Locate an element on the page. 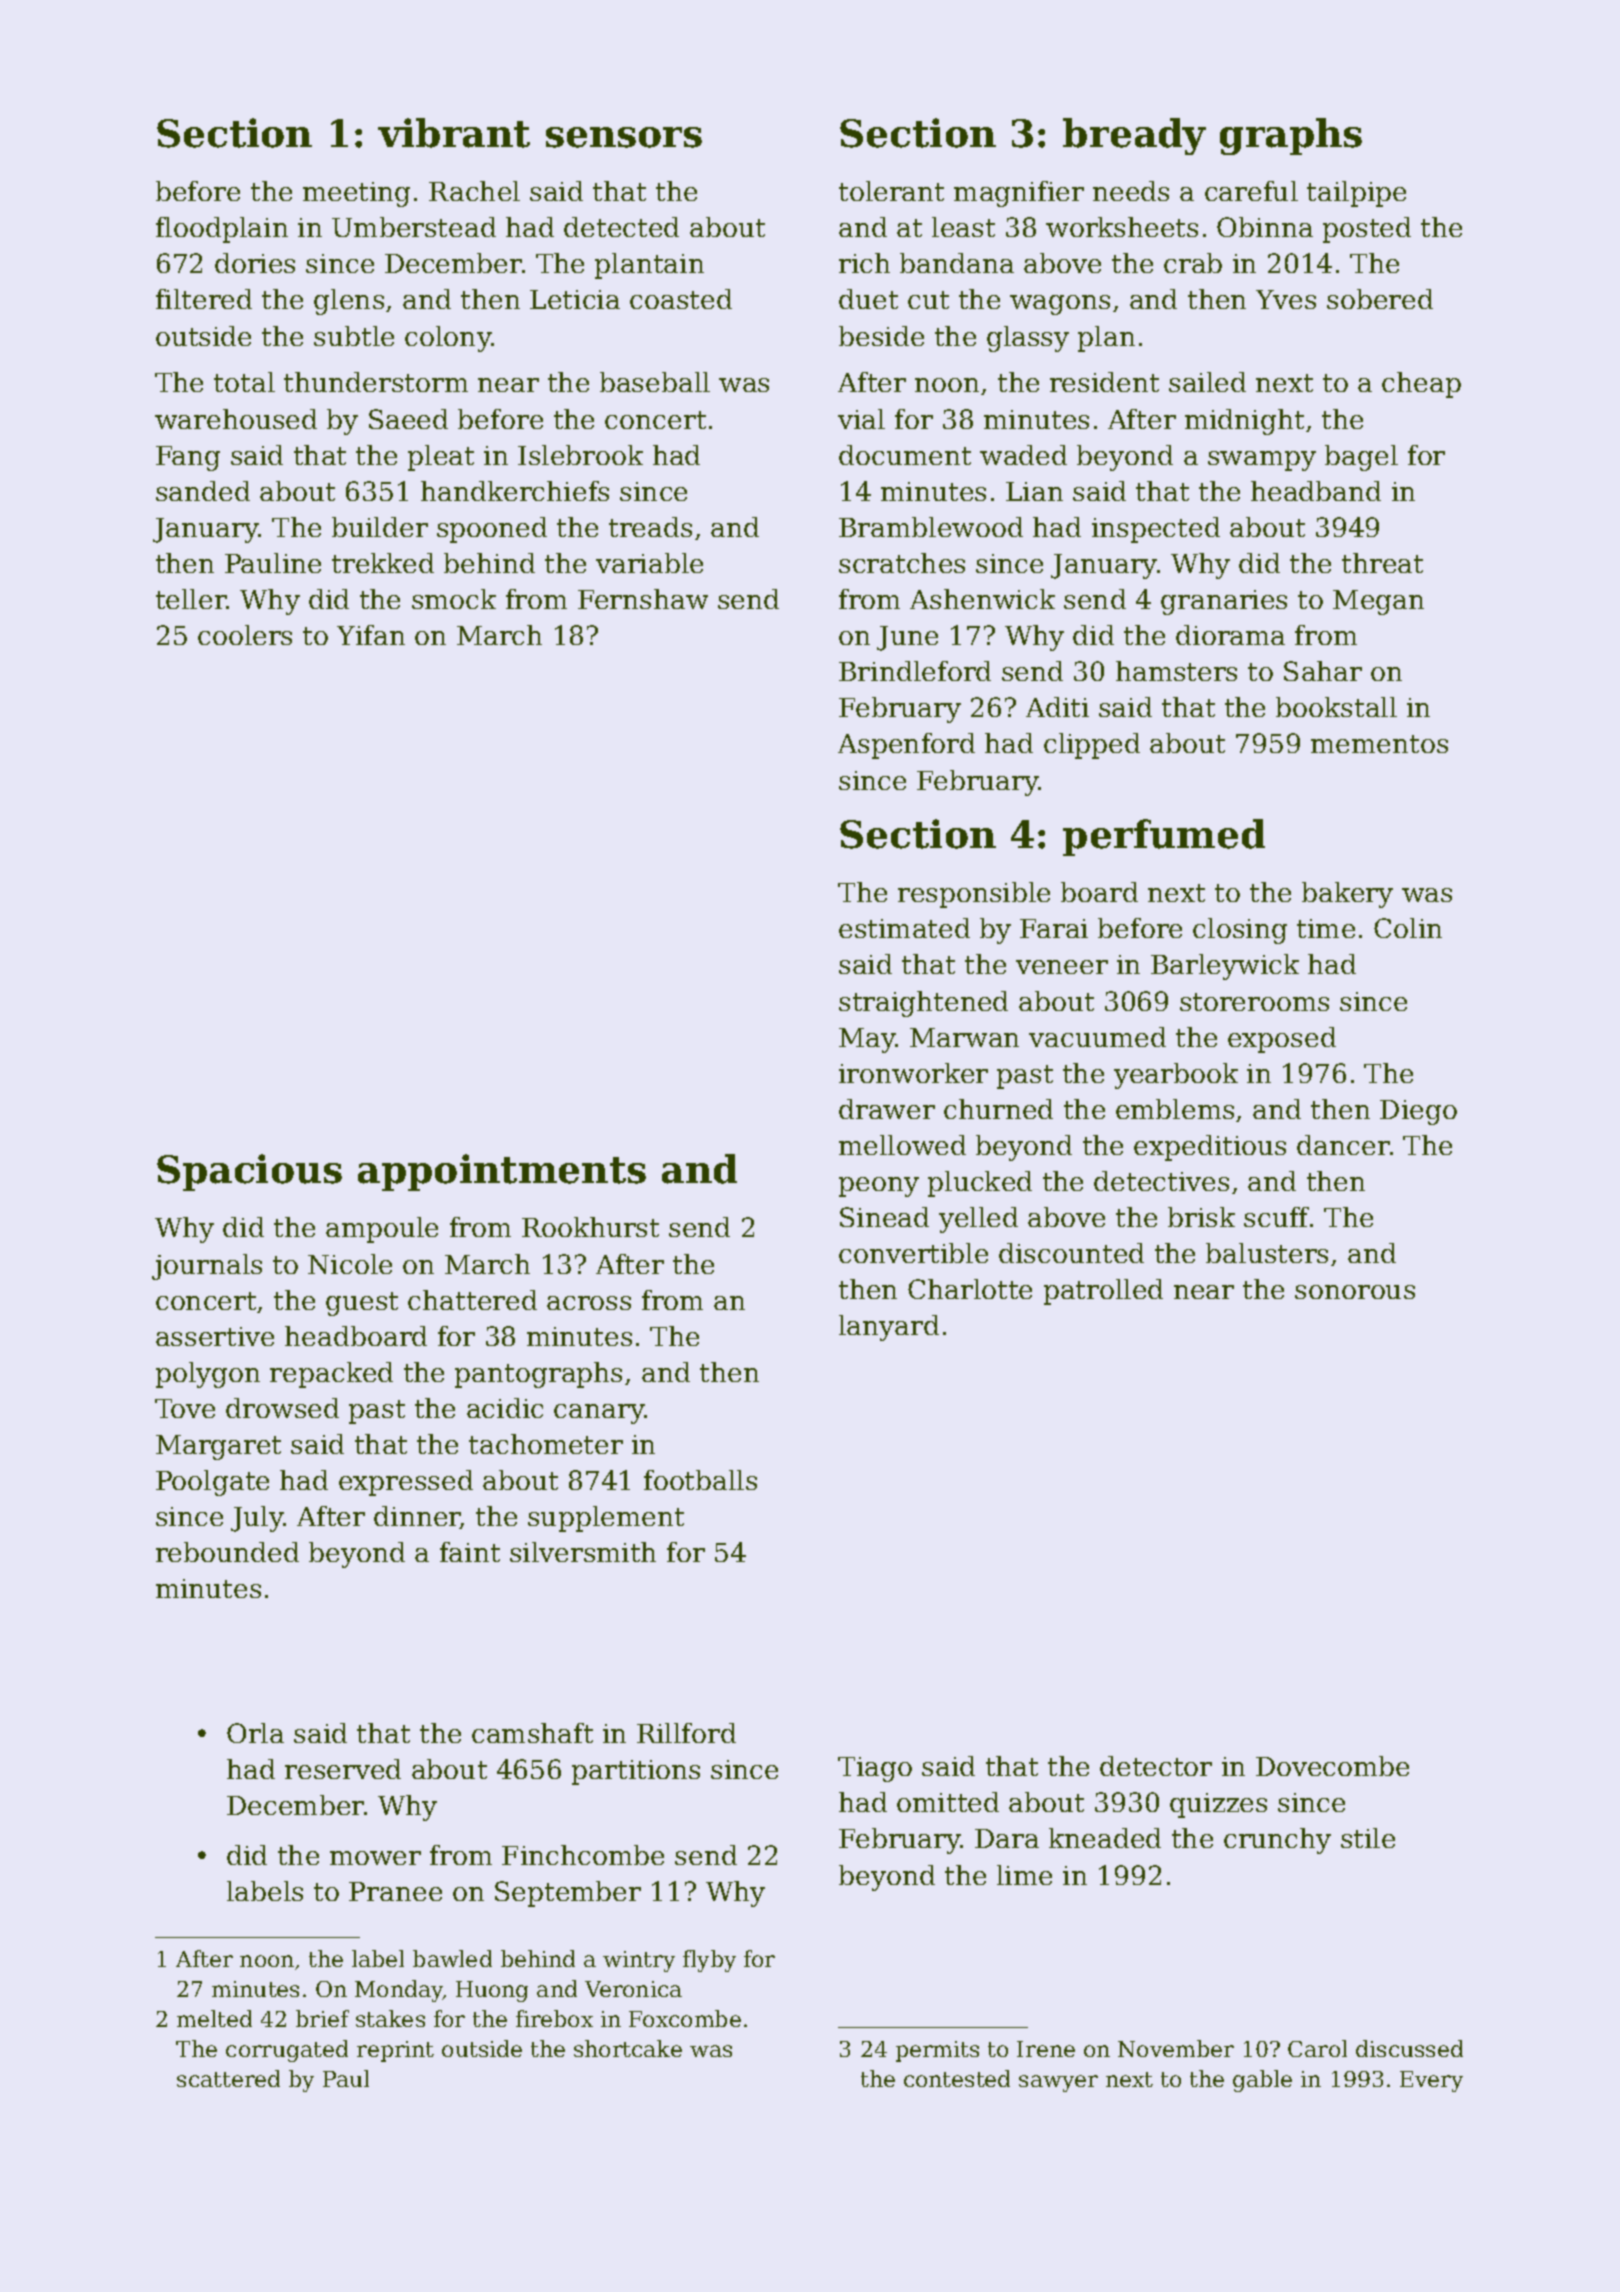 The image size is (1620, 2292). bready is located at coordinates (1134, 136).
